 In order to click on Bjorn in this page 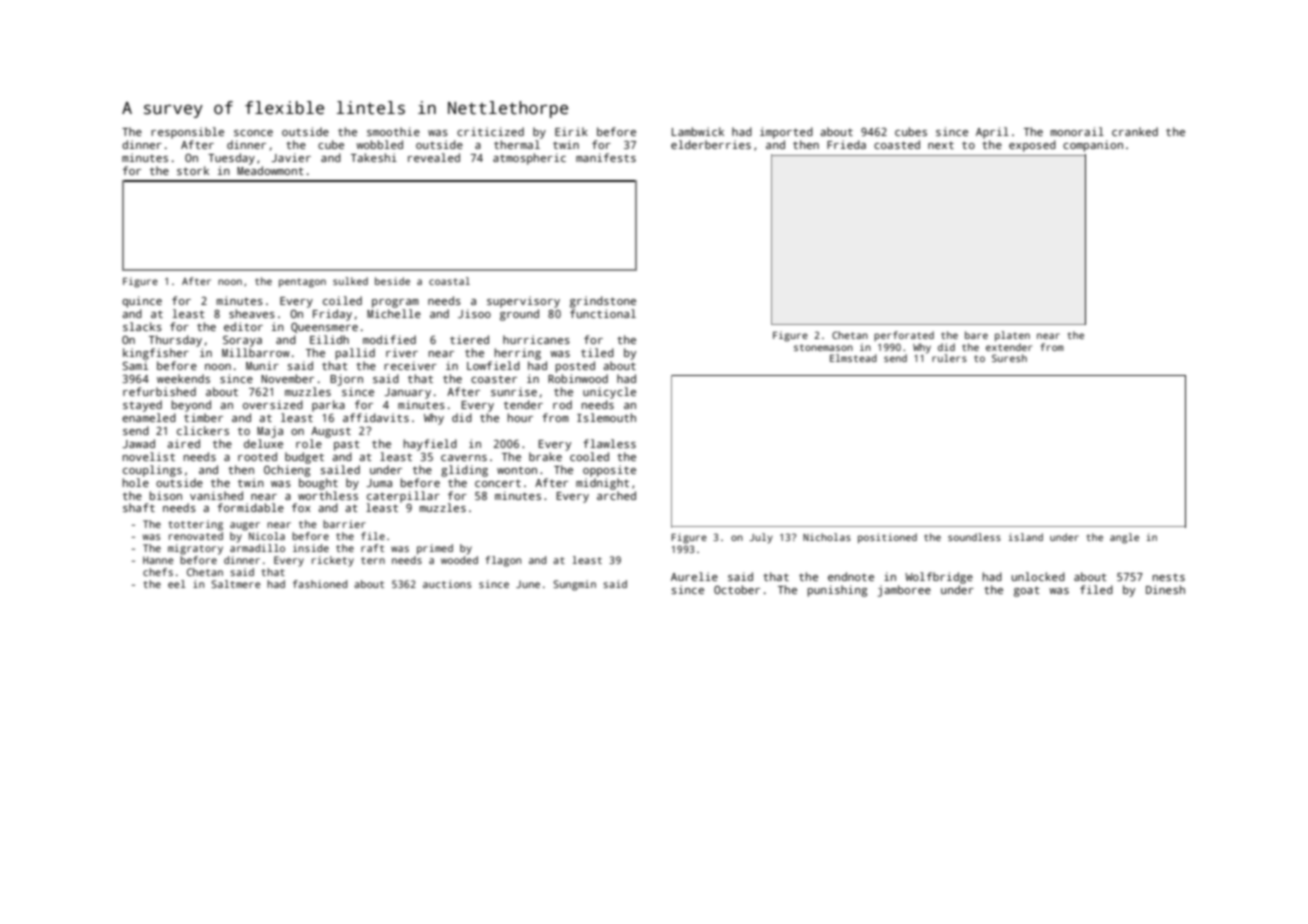, I will do `click(346, 380)`.
